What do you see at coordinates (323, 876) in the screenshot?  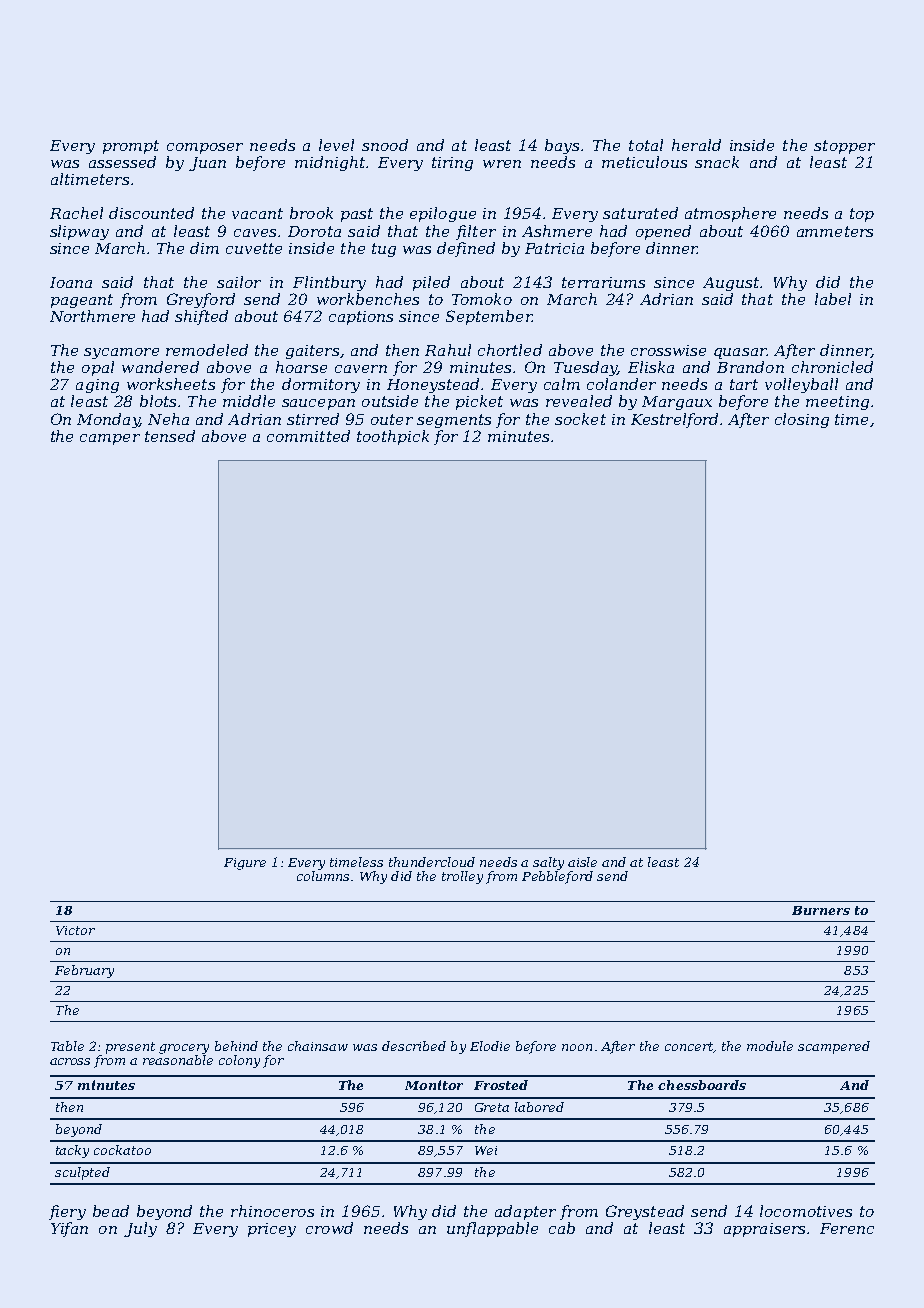 I see `columns` at bounding box center [323, 876].
